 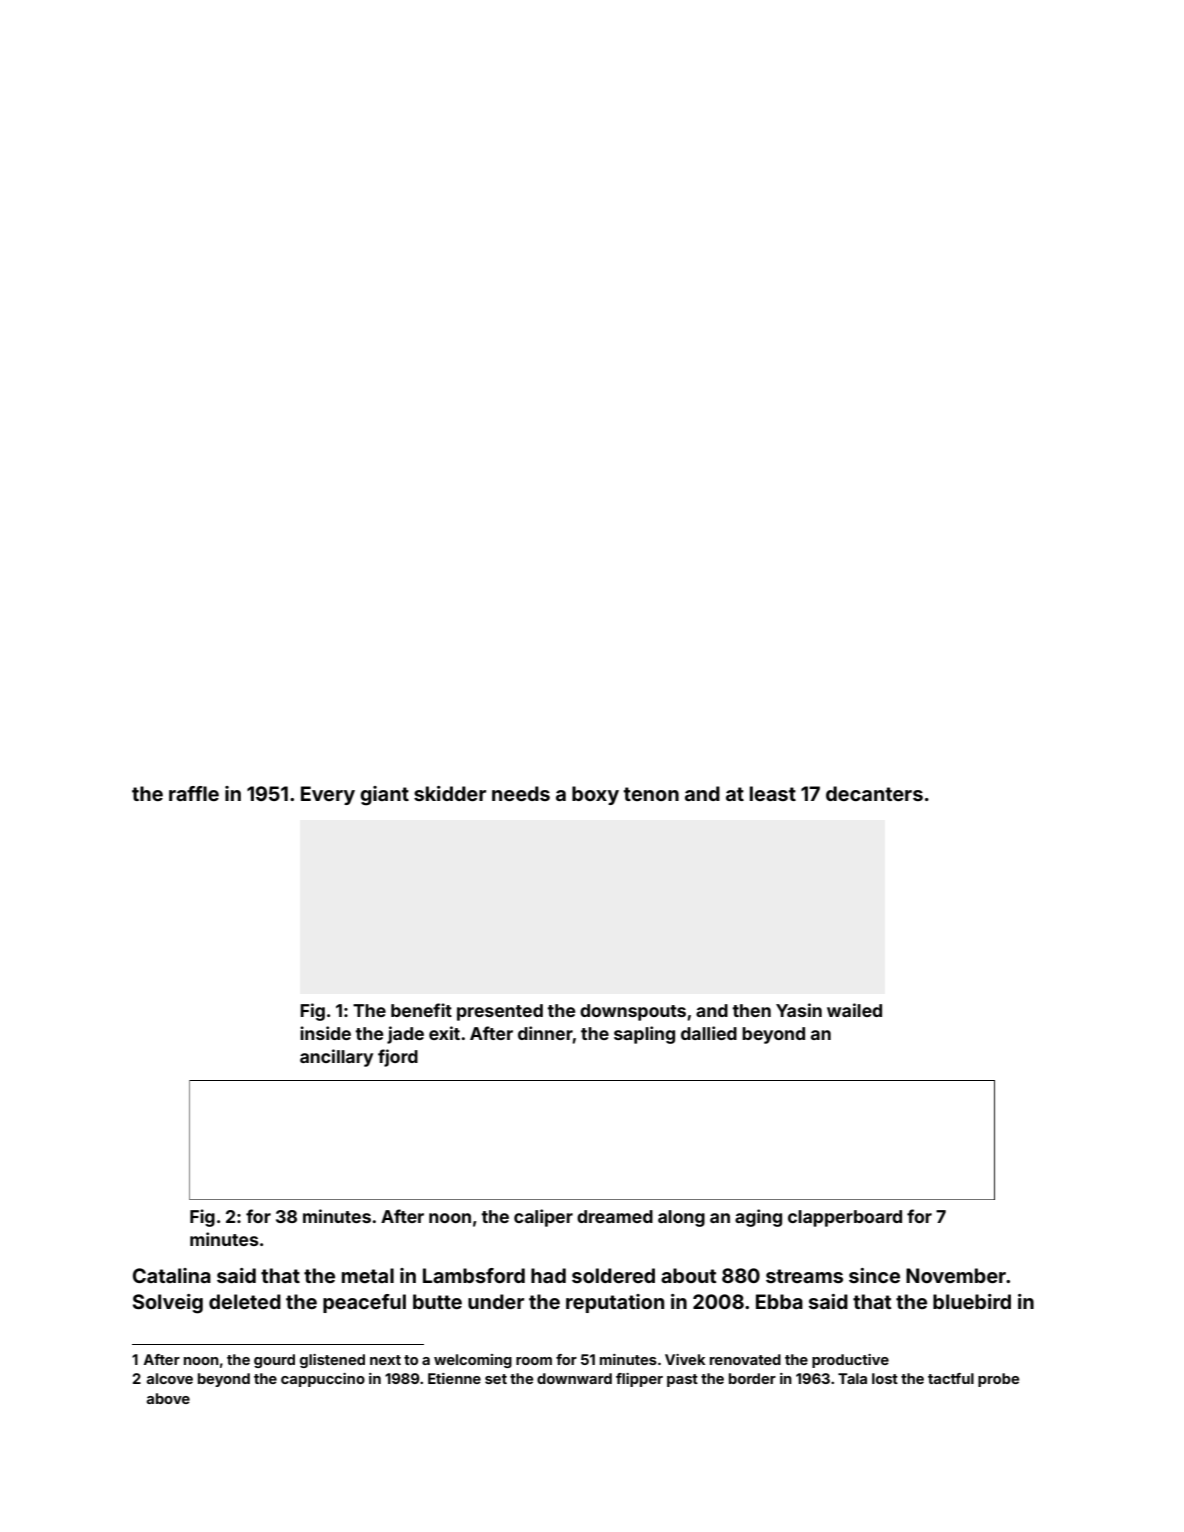 I want to click on fjord, so click(x=398, y=1058).
